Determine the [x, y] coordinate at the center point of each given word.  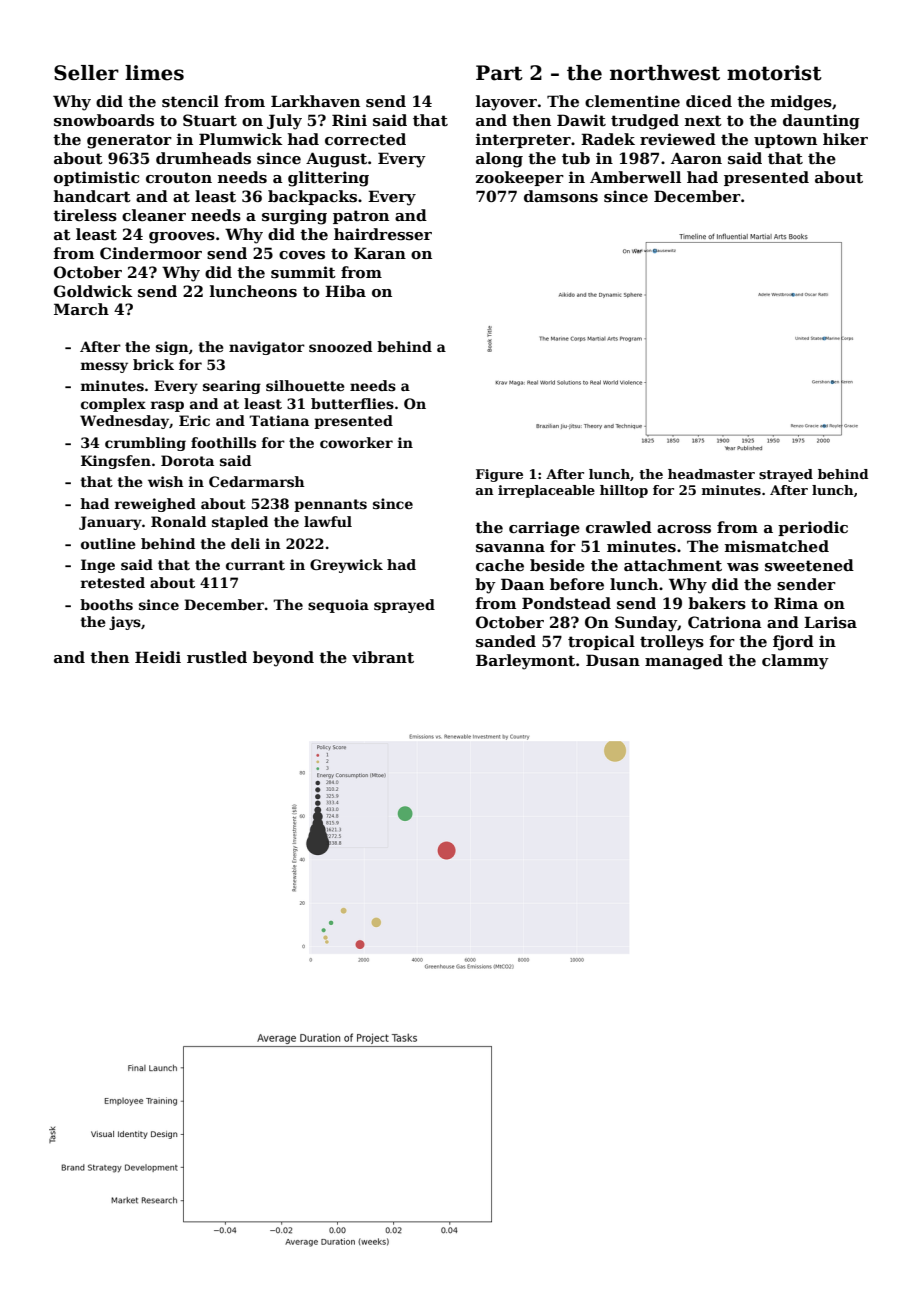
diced [709, 101]
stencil [190, 101]
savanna [510, 548]
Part [499, 73]
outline [108, 543]
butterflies [352, 403]
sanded [506, 641]
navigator [267, 348]
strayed [786, 475]
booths [106, 604]
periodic [813, 528]
